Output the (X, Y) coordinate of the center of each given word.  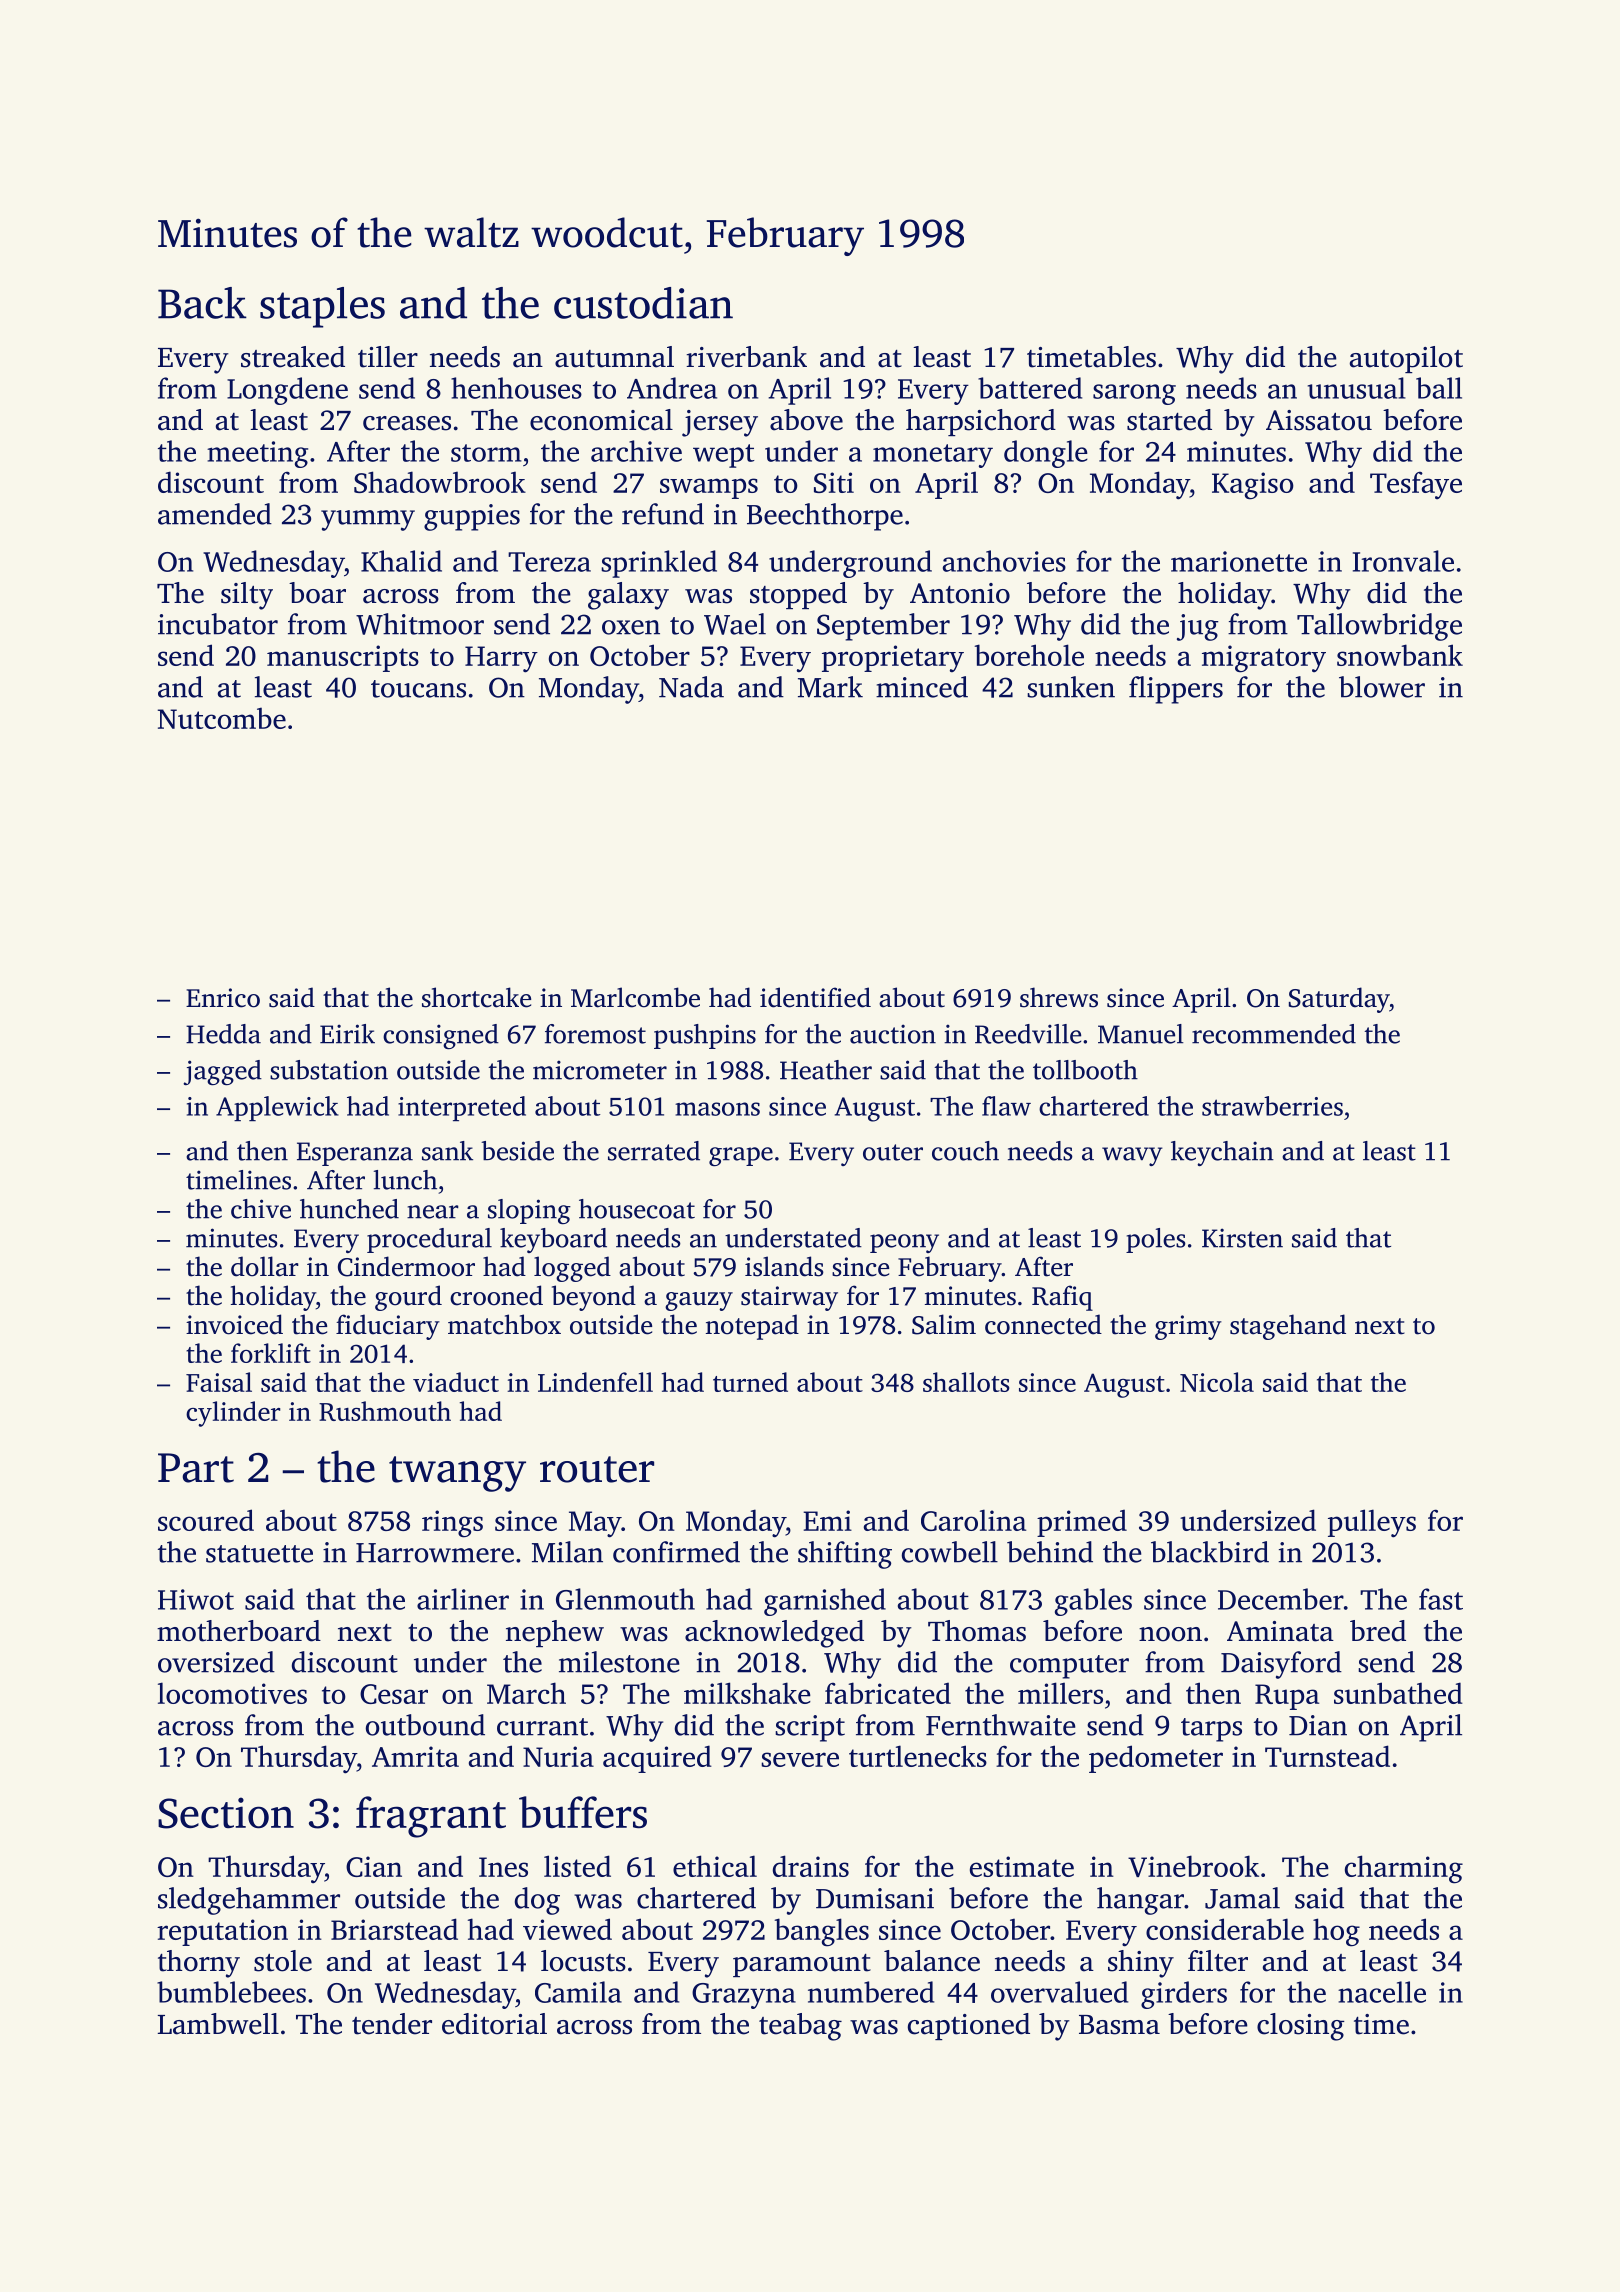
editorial (494, 2024)
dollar (265, 1266)
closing (1301, 2027)
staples (322, 307)
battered (1030, 388)
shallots (966, 1382)
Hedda (223, 1034)
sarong (1134, 394)
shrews (1059, 997)
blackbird (1210, 1552)
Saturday (1339, 1000)
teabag (800, 2027)
